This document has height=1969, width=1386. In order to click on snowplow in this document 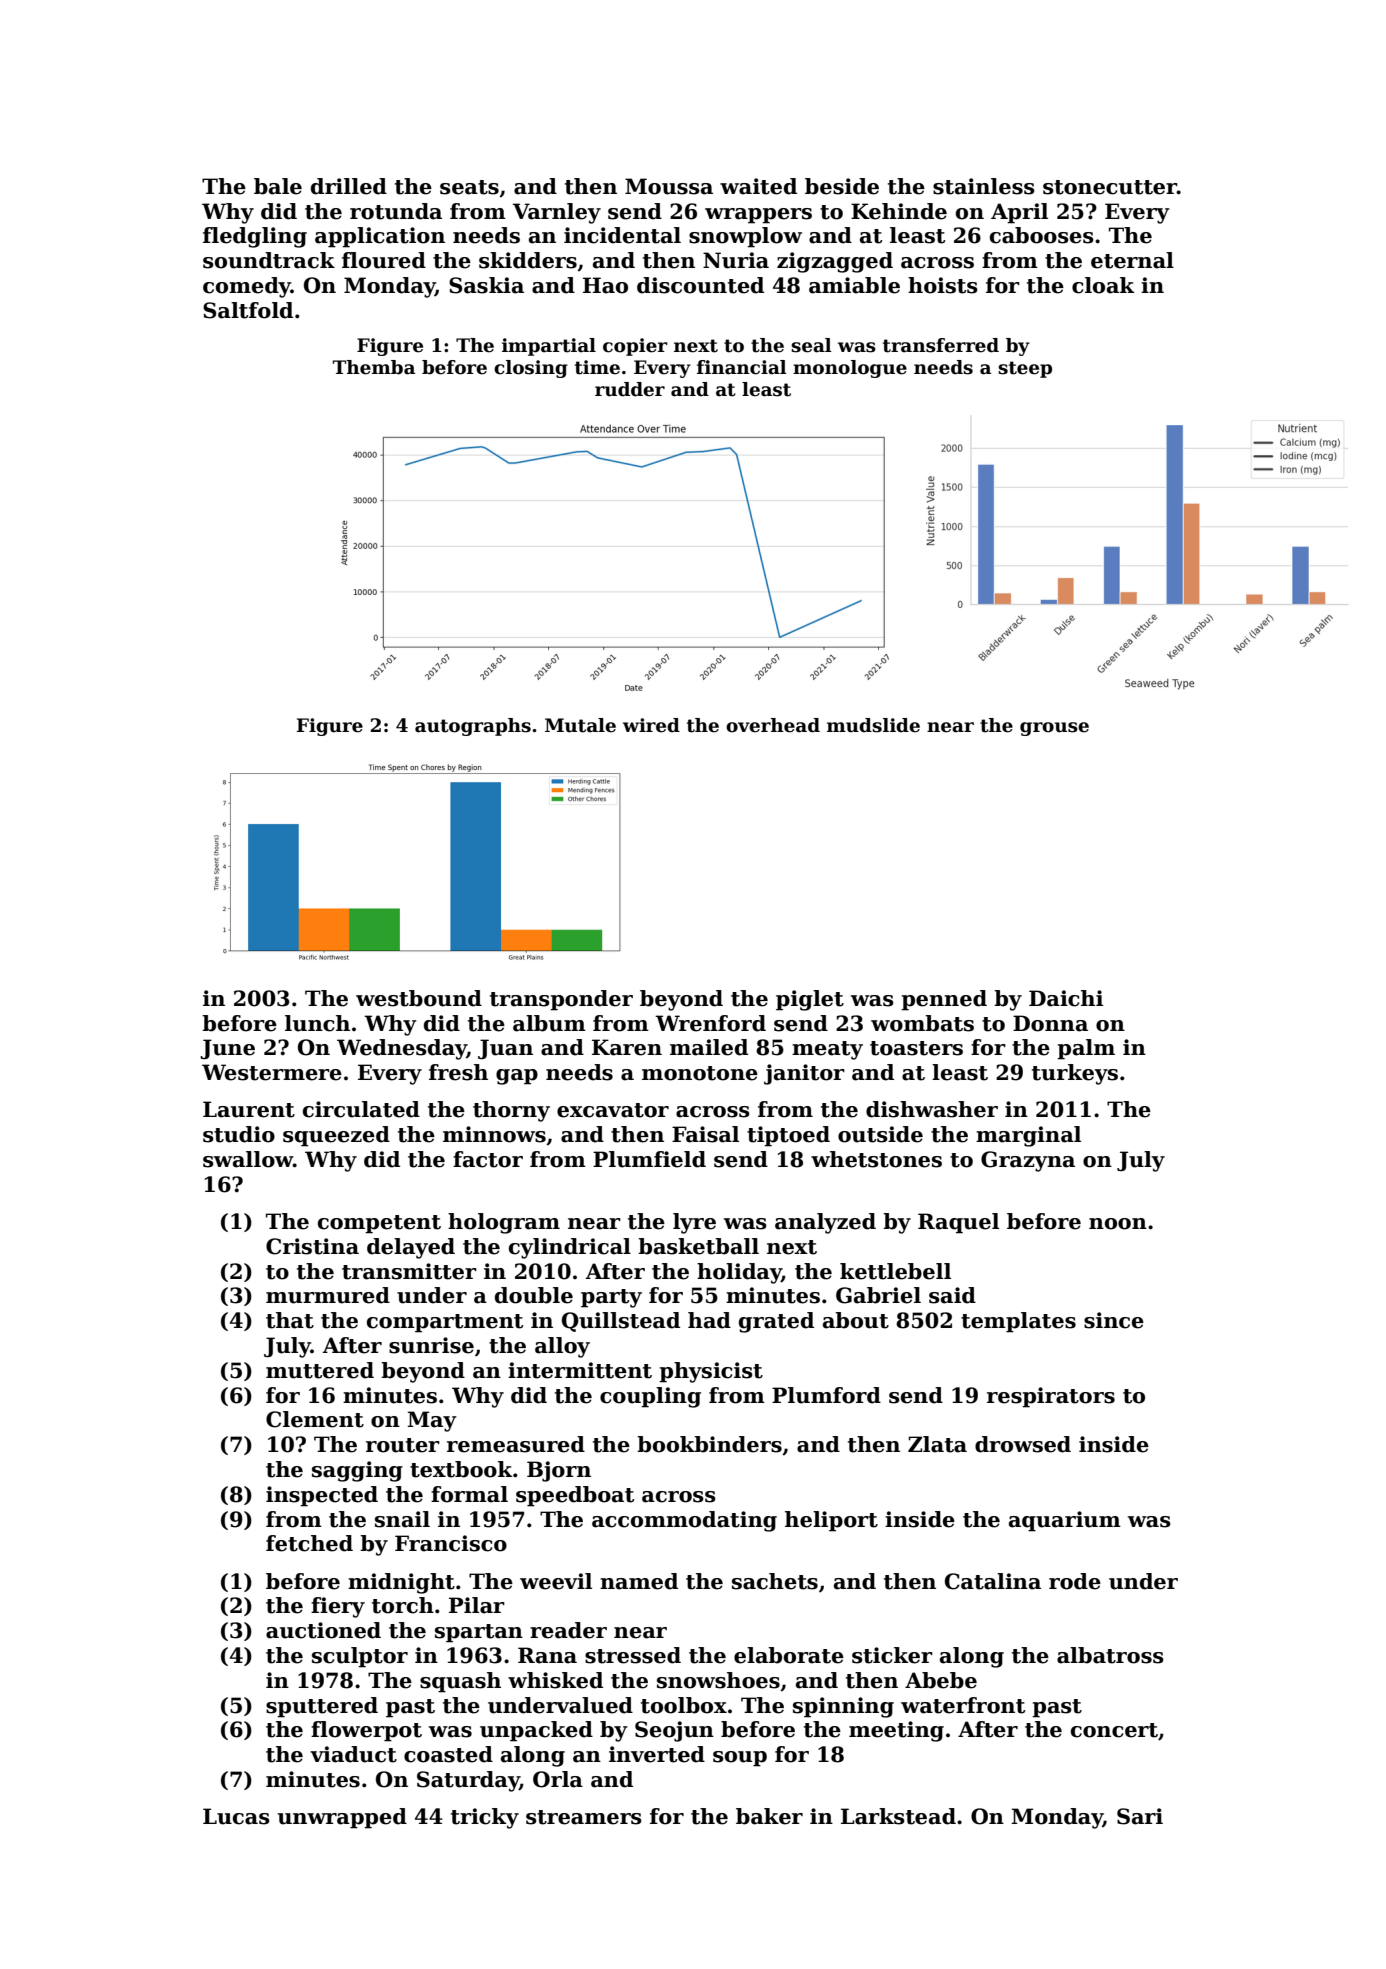, I will do `click(745, 237)`.
